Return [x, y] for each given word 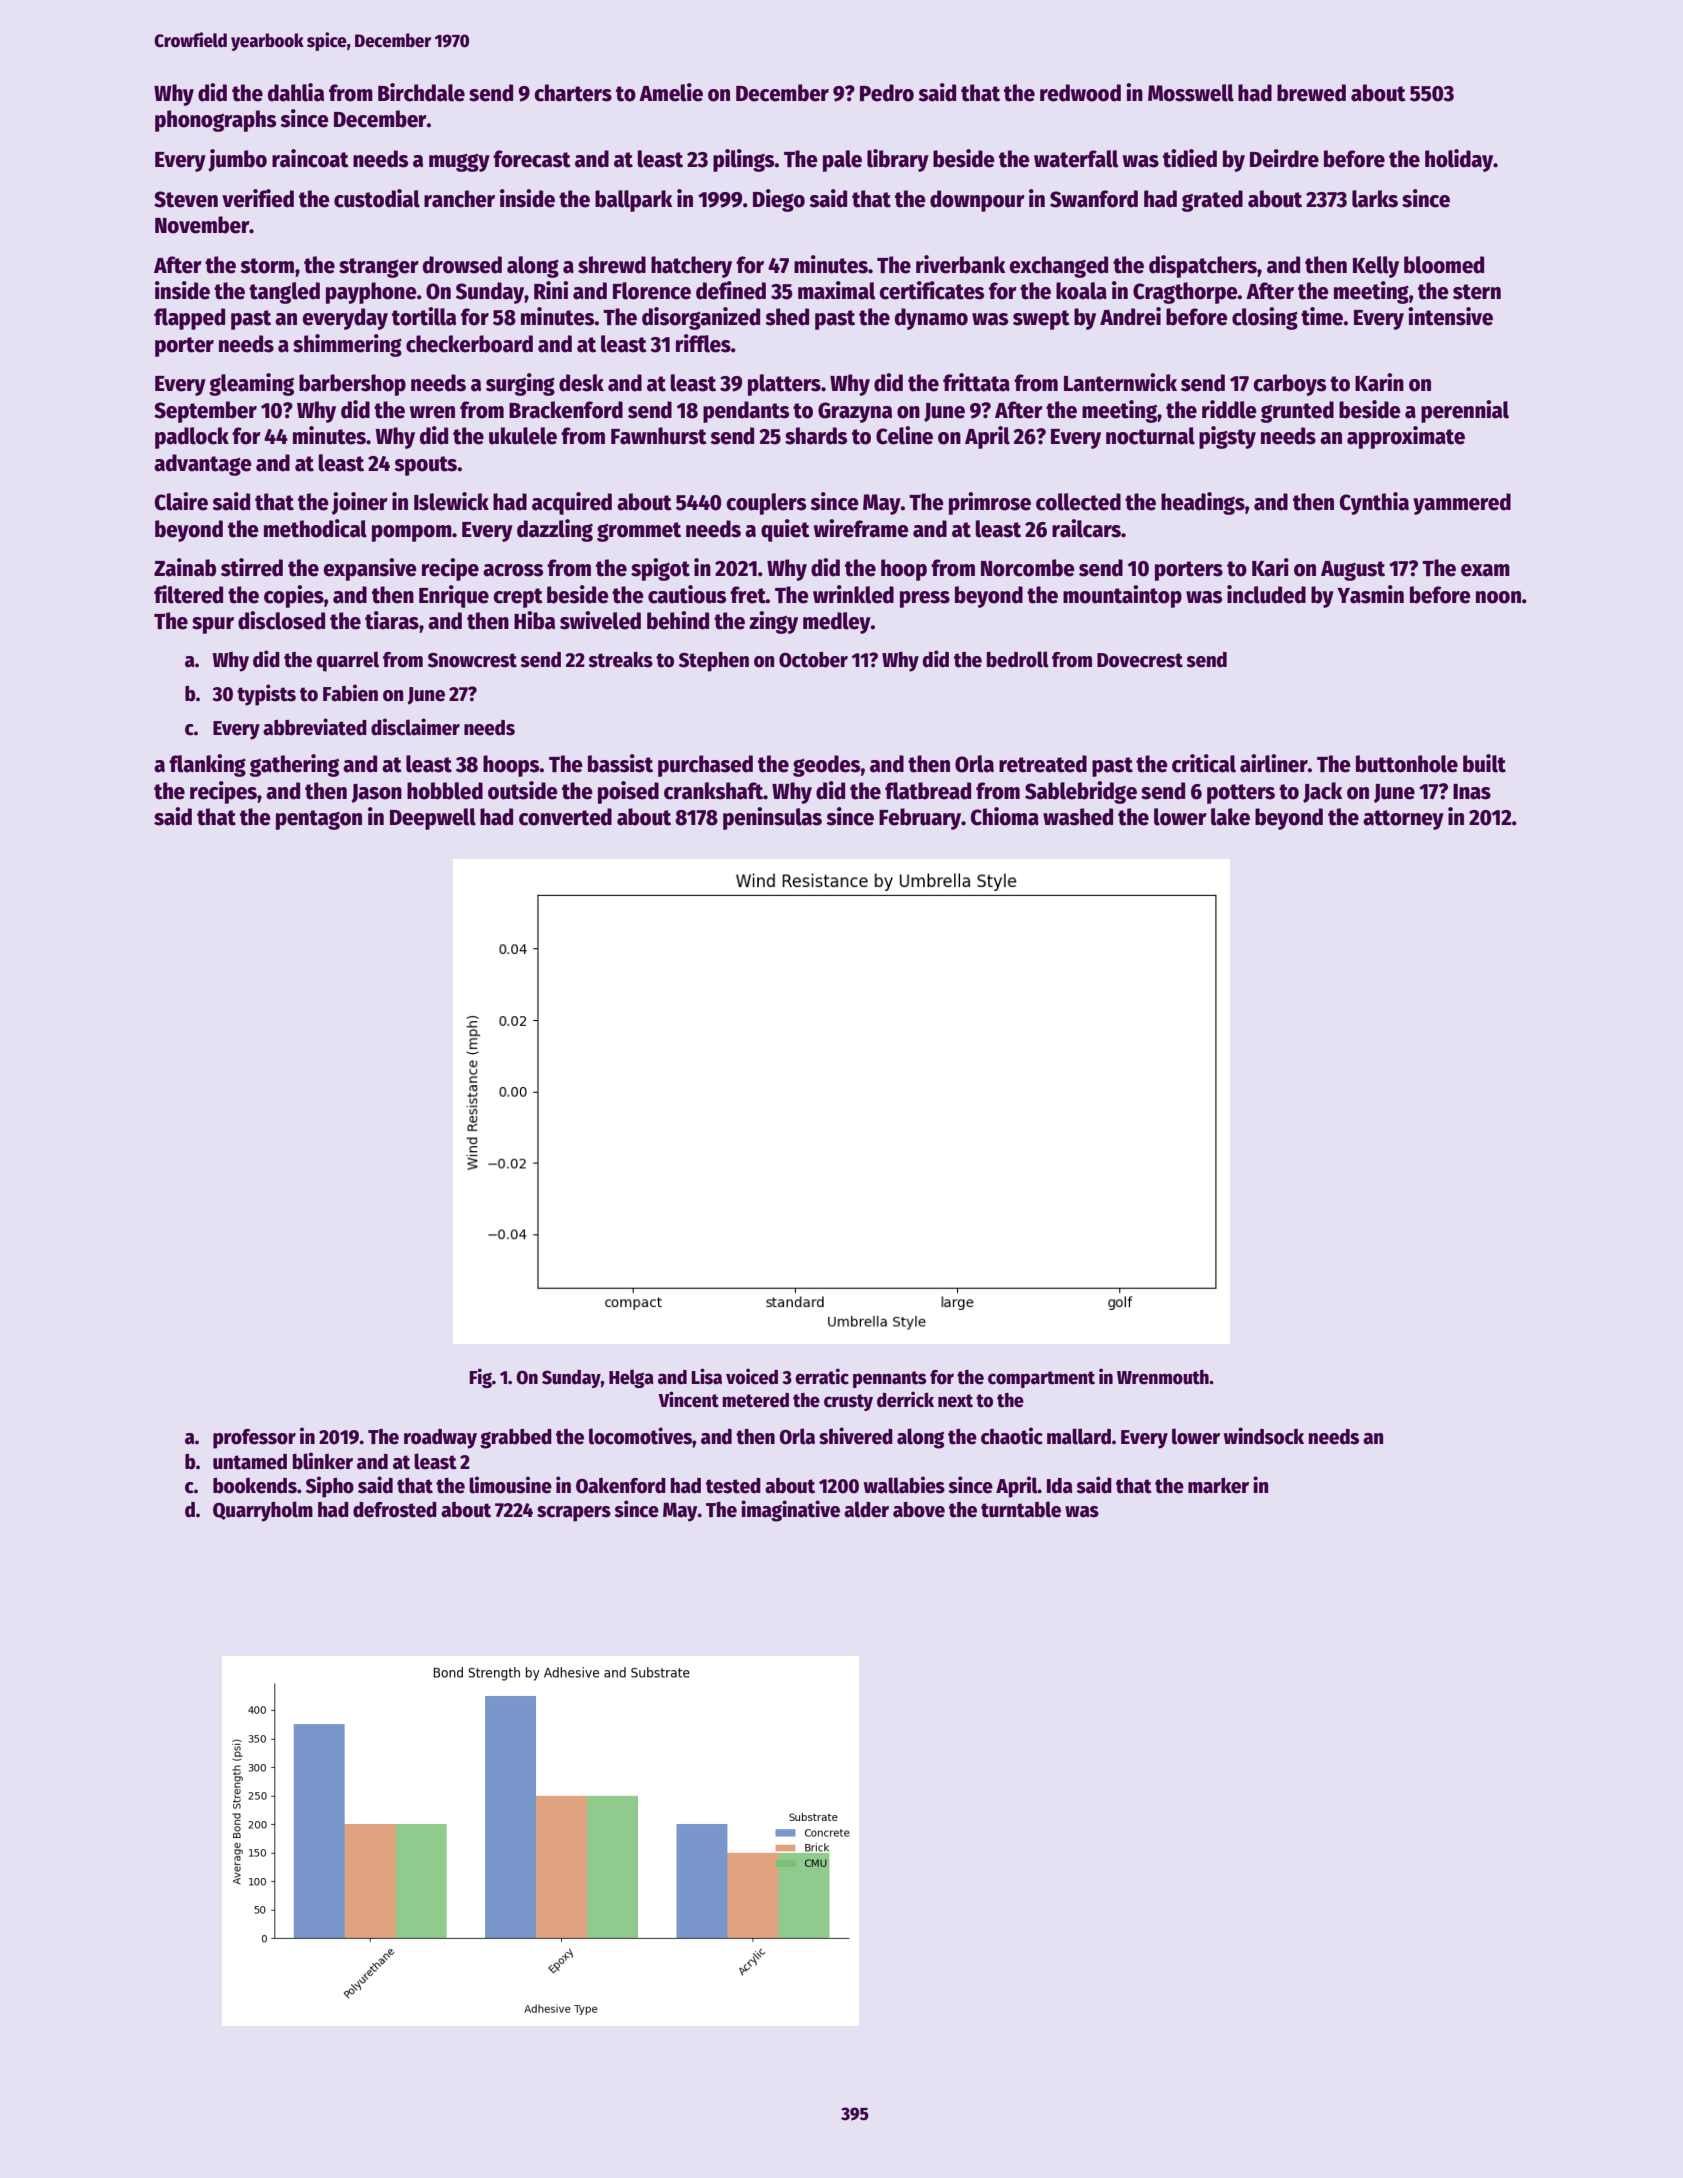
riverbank [960, 264]
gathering [294, 765]
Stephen [714, 662]
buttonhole [1407, 764]
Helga [631, 1378]
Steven [186, 199]
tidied [1190, 158]
